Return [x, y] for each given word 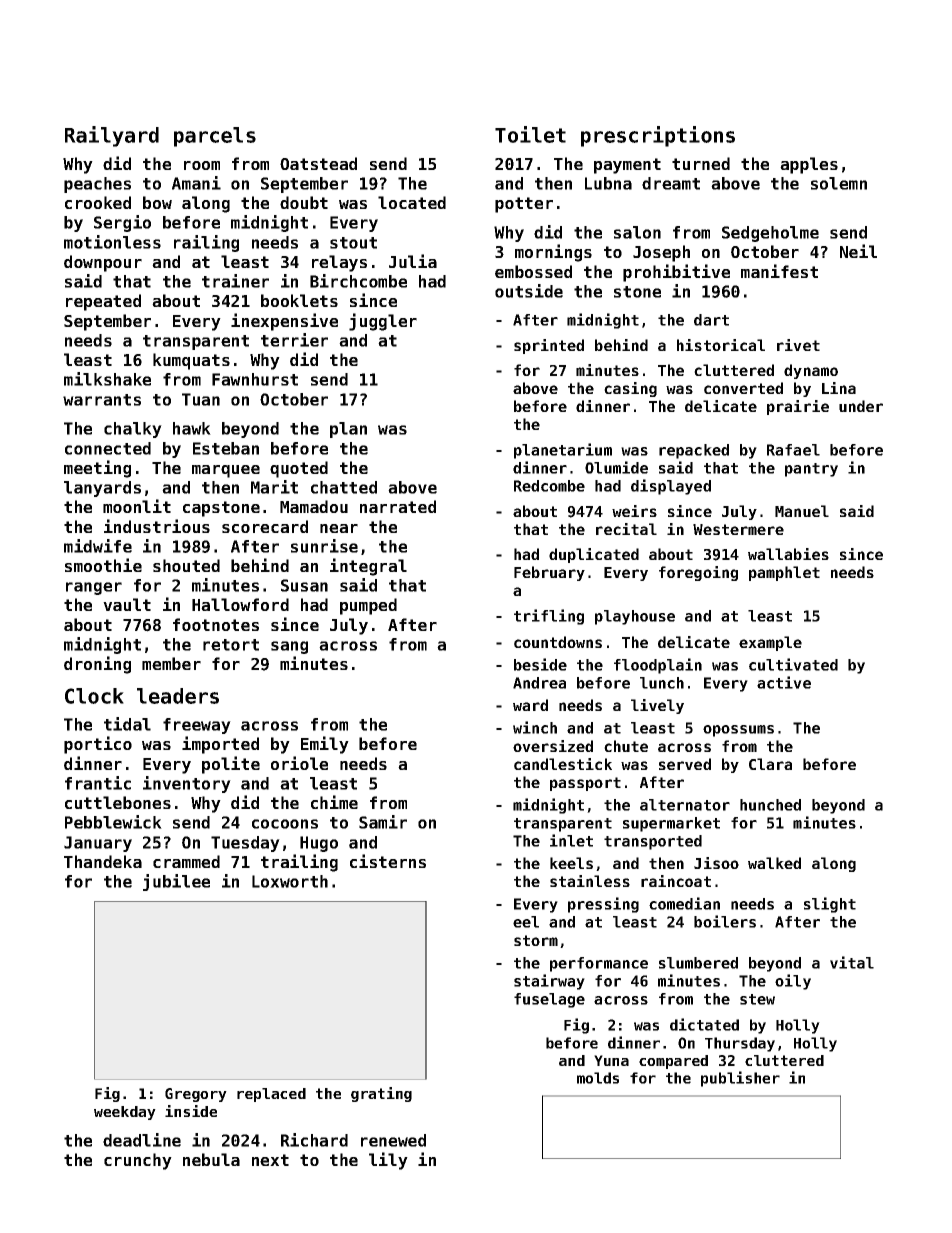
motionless [112, 242]
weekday [125, 1113]
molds [598, 1078]
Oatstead [318, 163]
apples [809, 165]
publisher [740, 1079]
